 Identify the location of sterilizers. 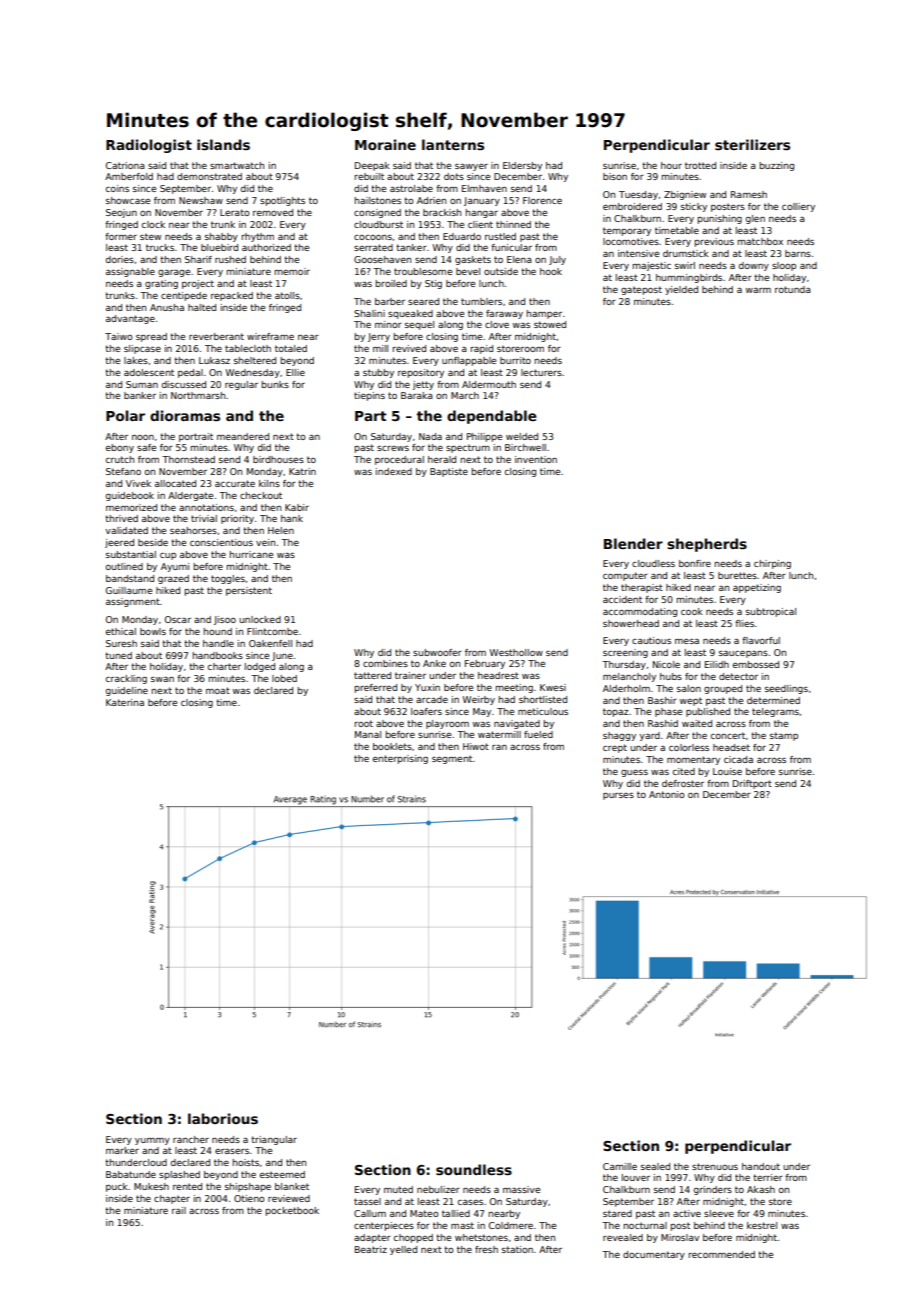
(752, 144).
